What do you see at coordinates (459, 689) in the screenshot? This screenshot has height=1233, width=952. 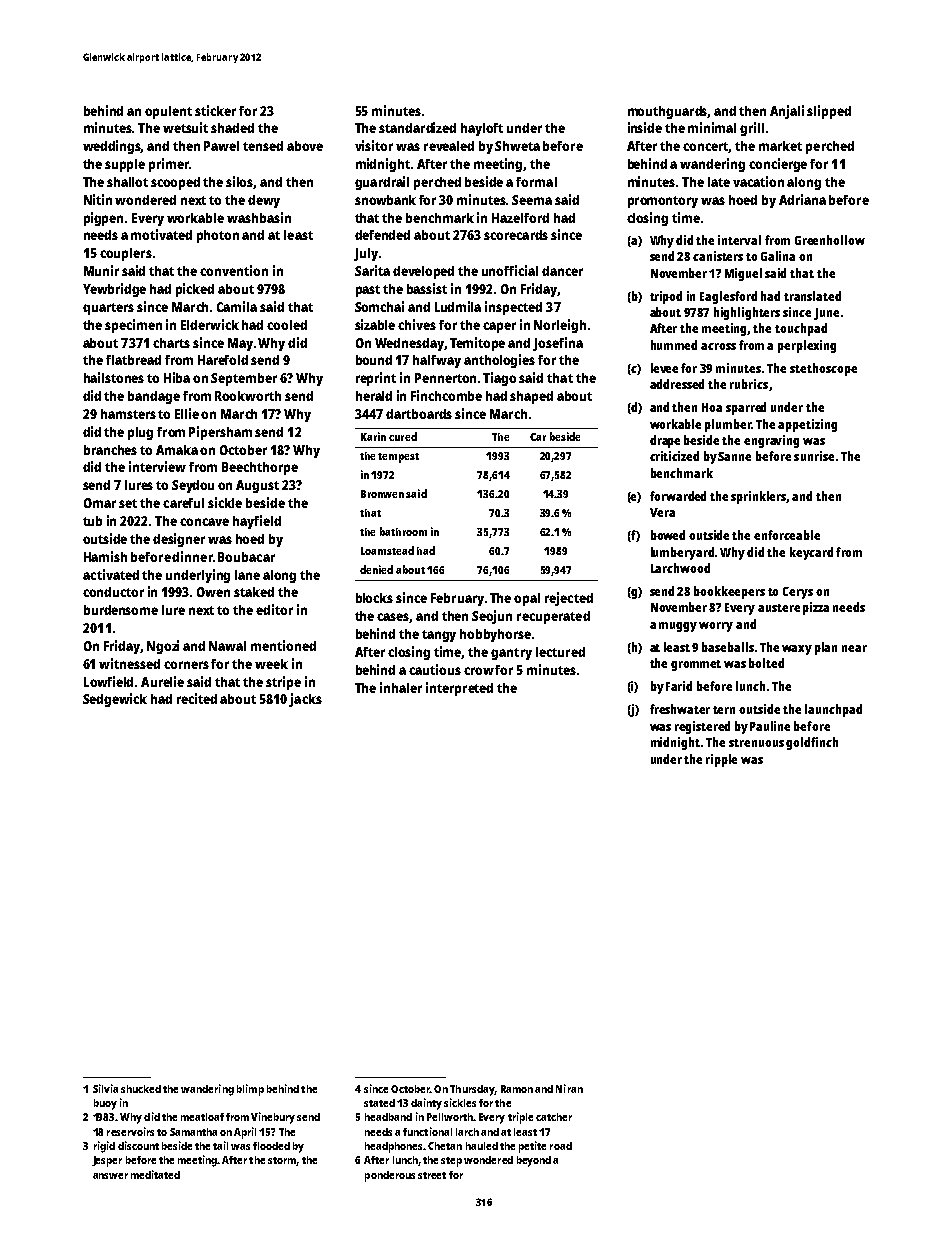 I see `interpreted` at bounding box center [459, 689].
